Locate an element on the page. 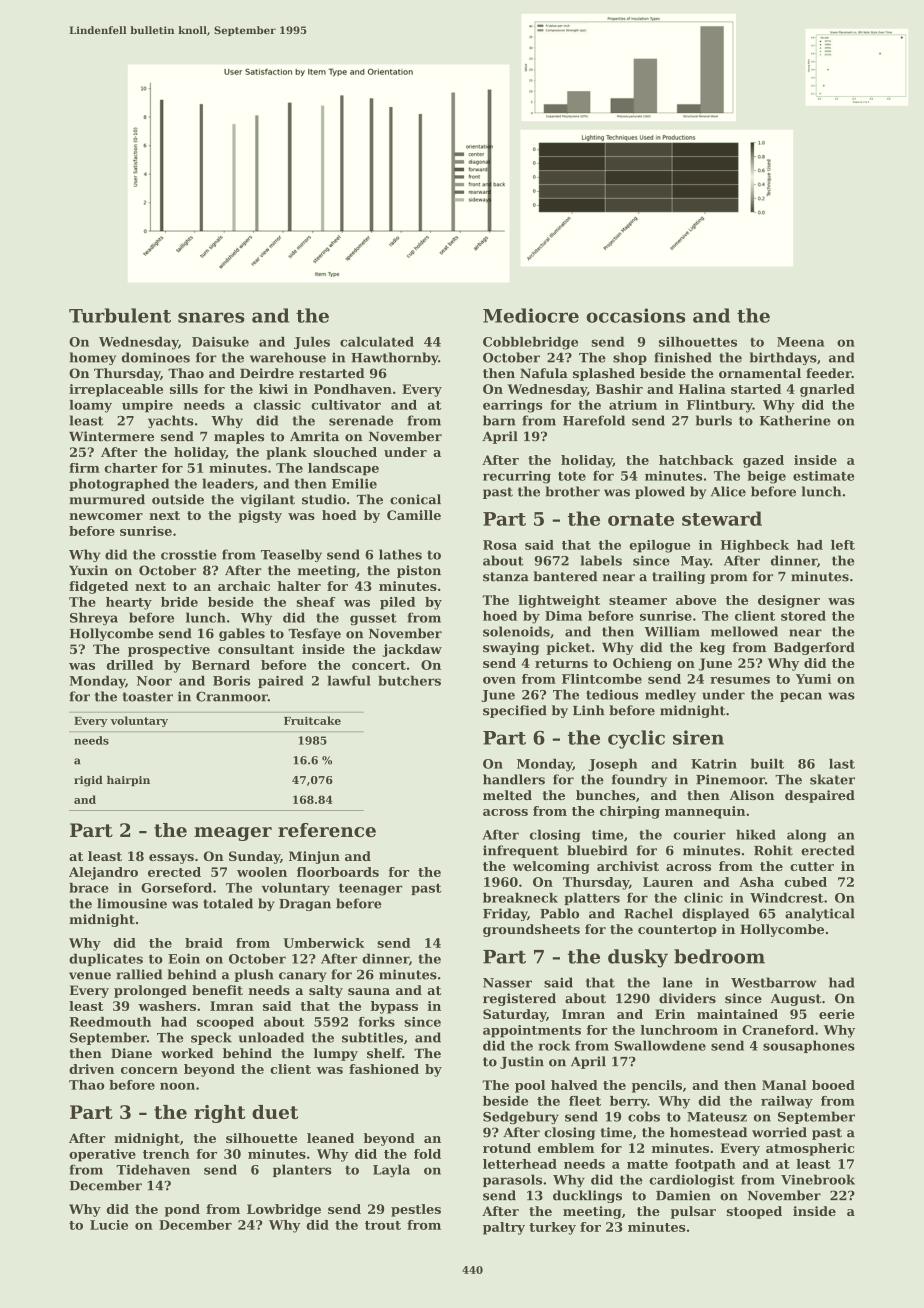 This document has width=924, height=1308. turkey is located at coordinates (552, 1228).
